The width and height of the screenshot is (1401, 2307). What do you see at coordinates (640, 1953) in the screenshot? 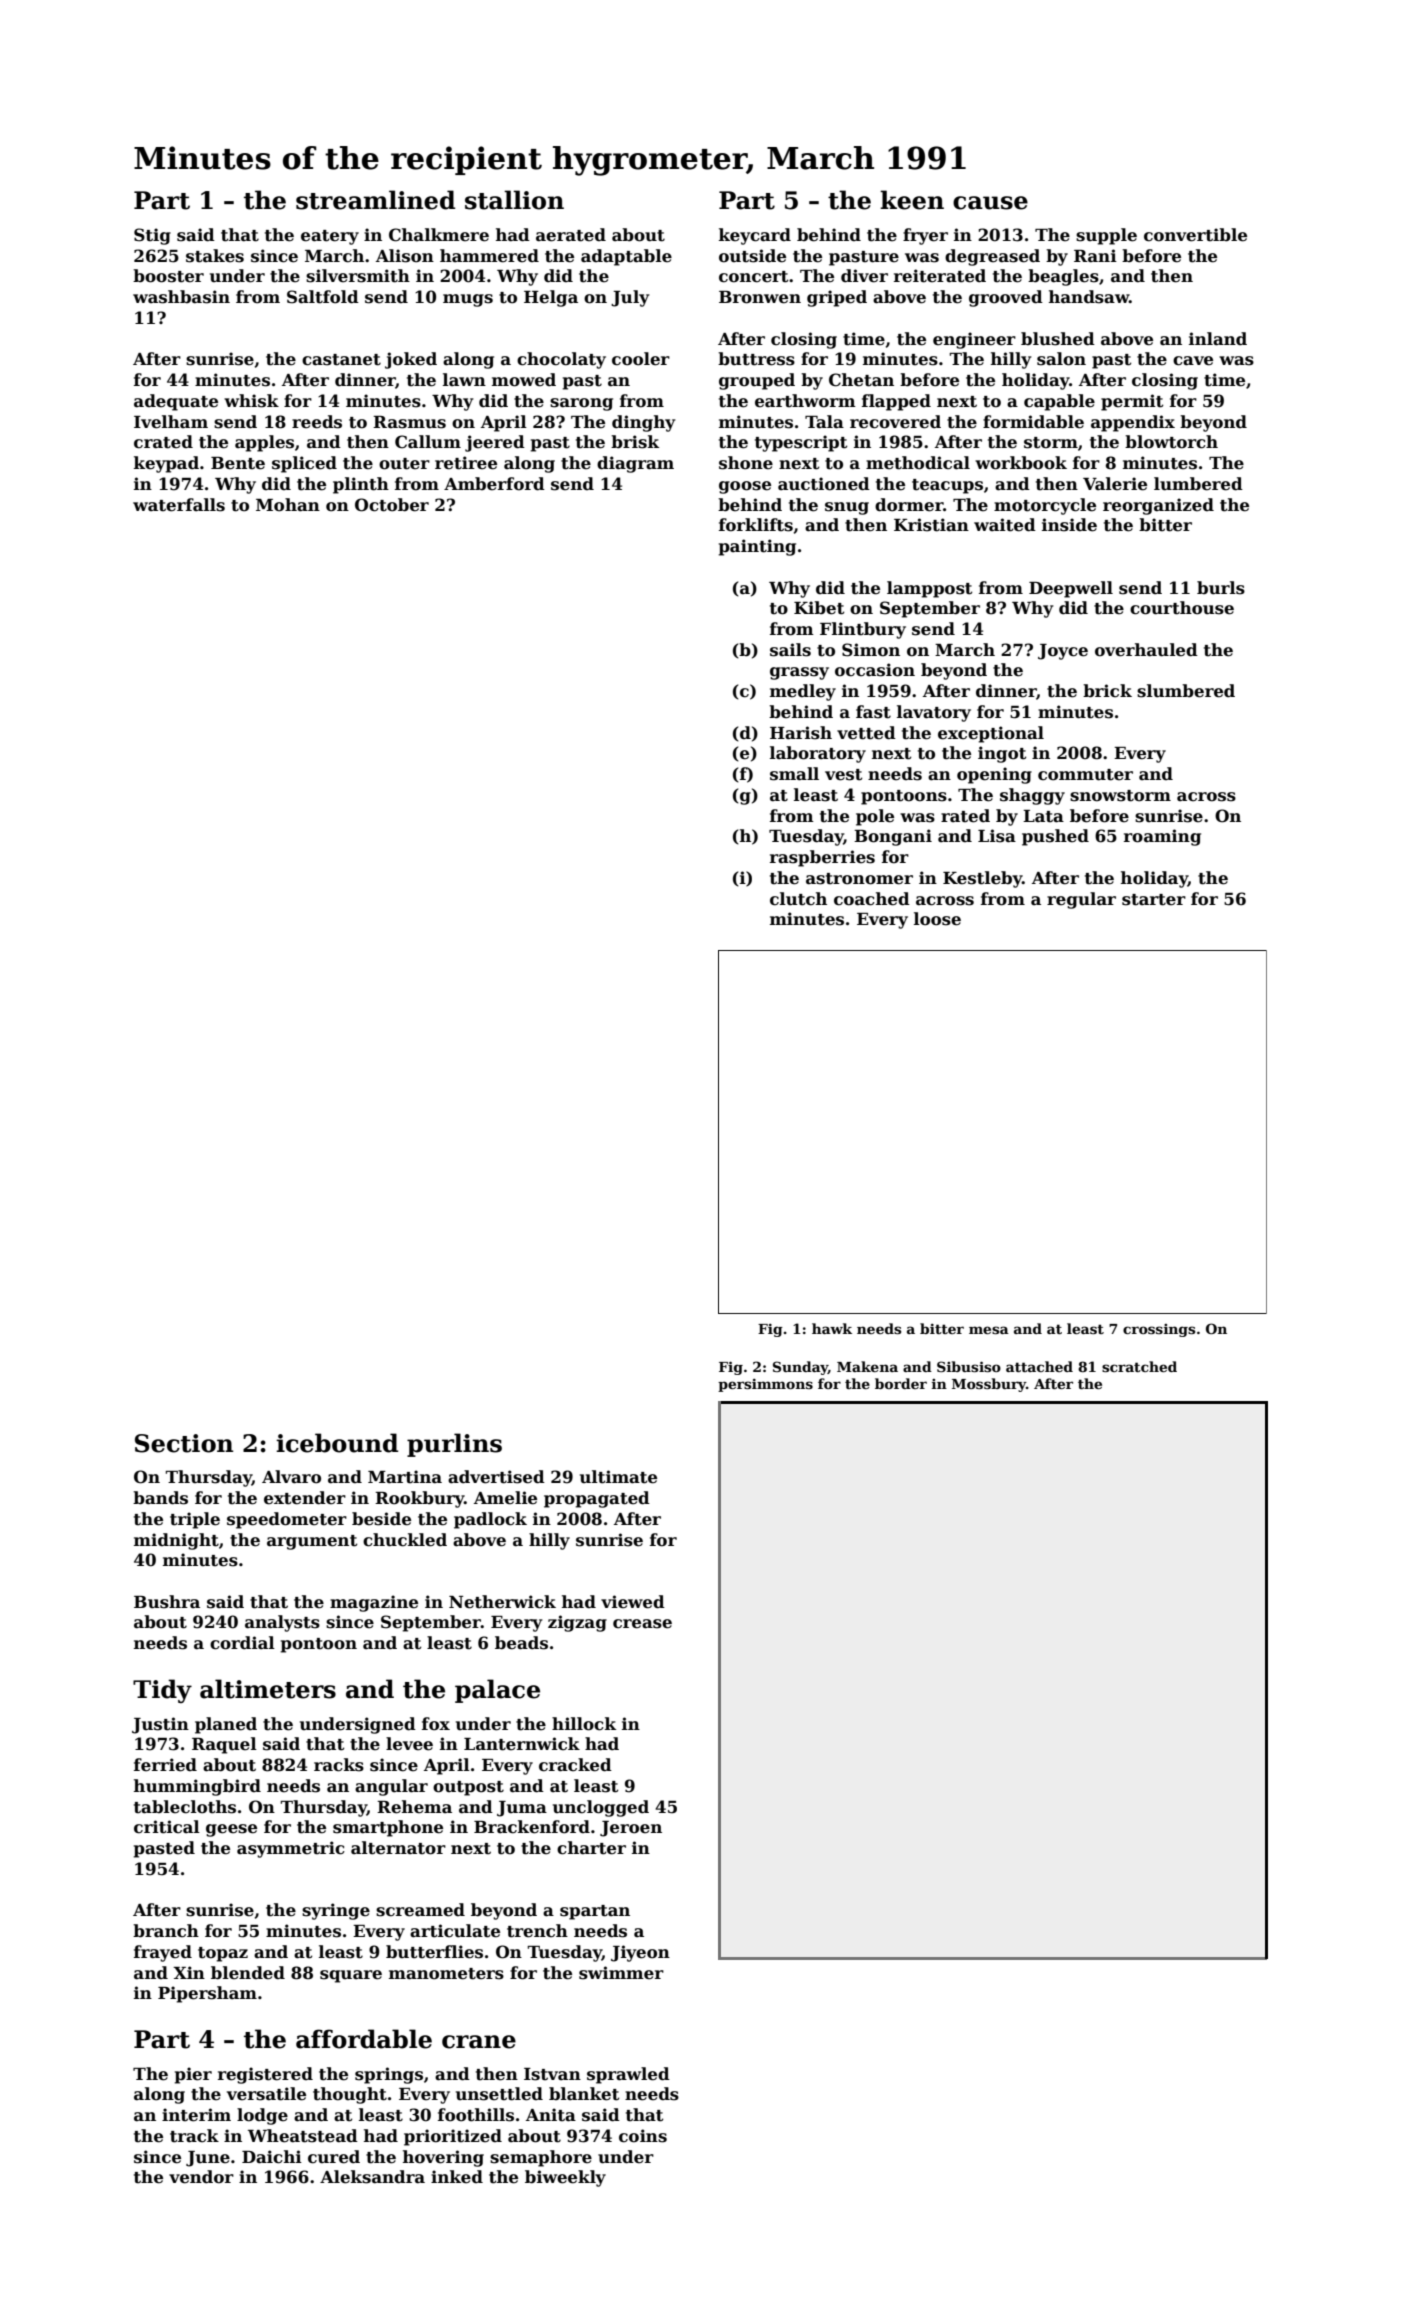
I see `Jiyeon` at bounding box center [640, 1953].
